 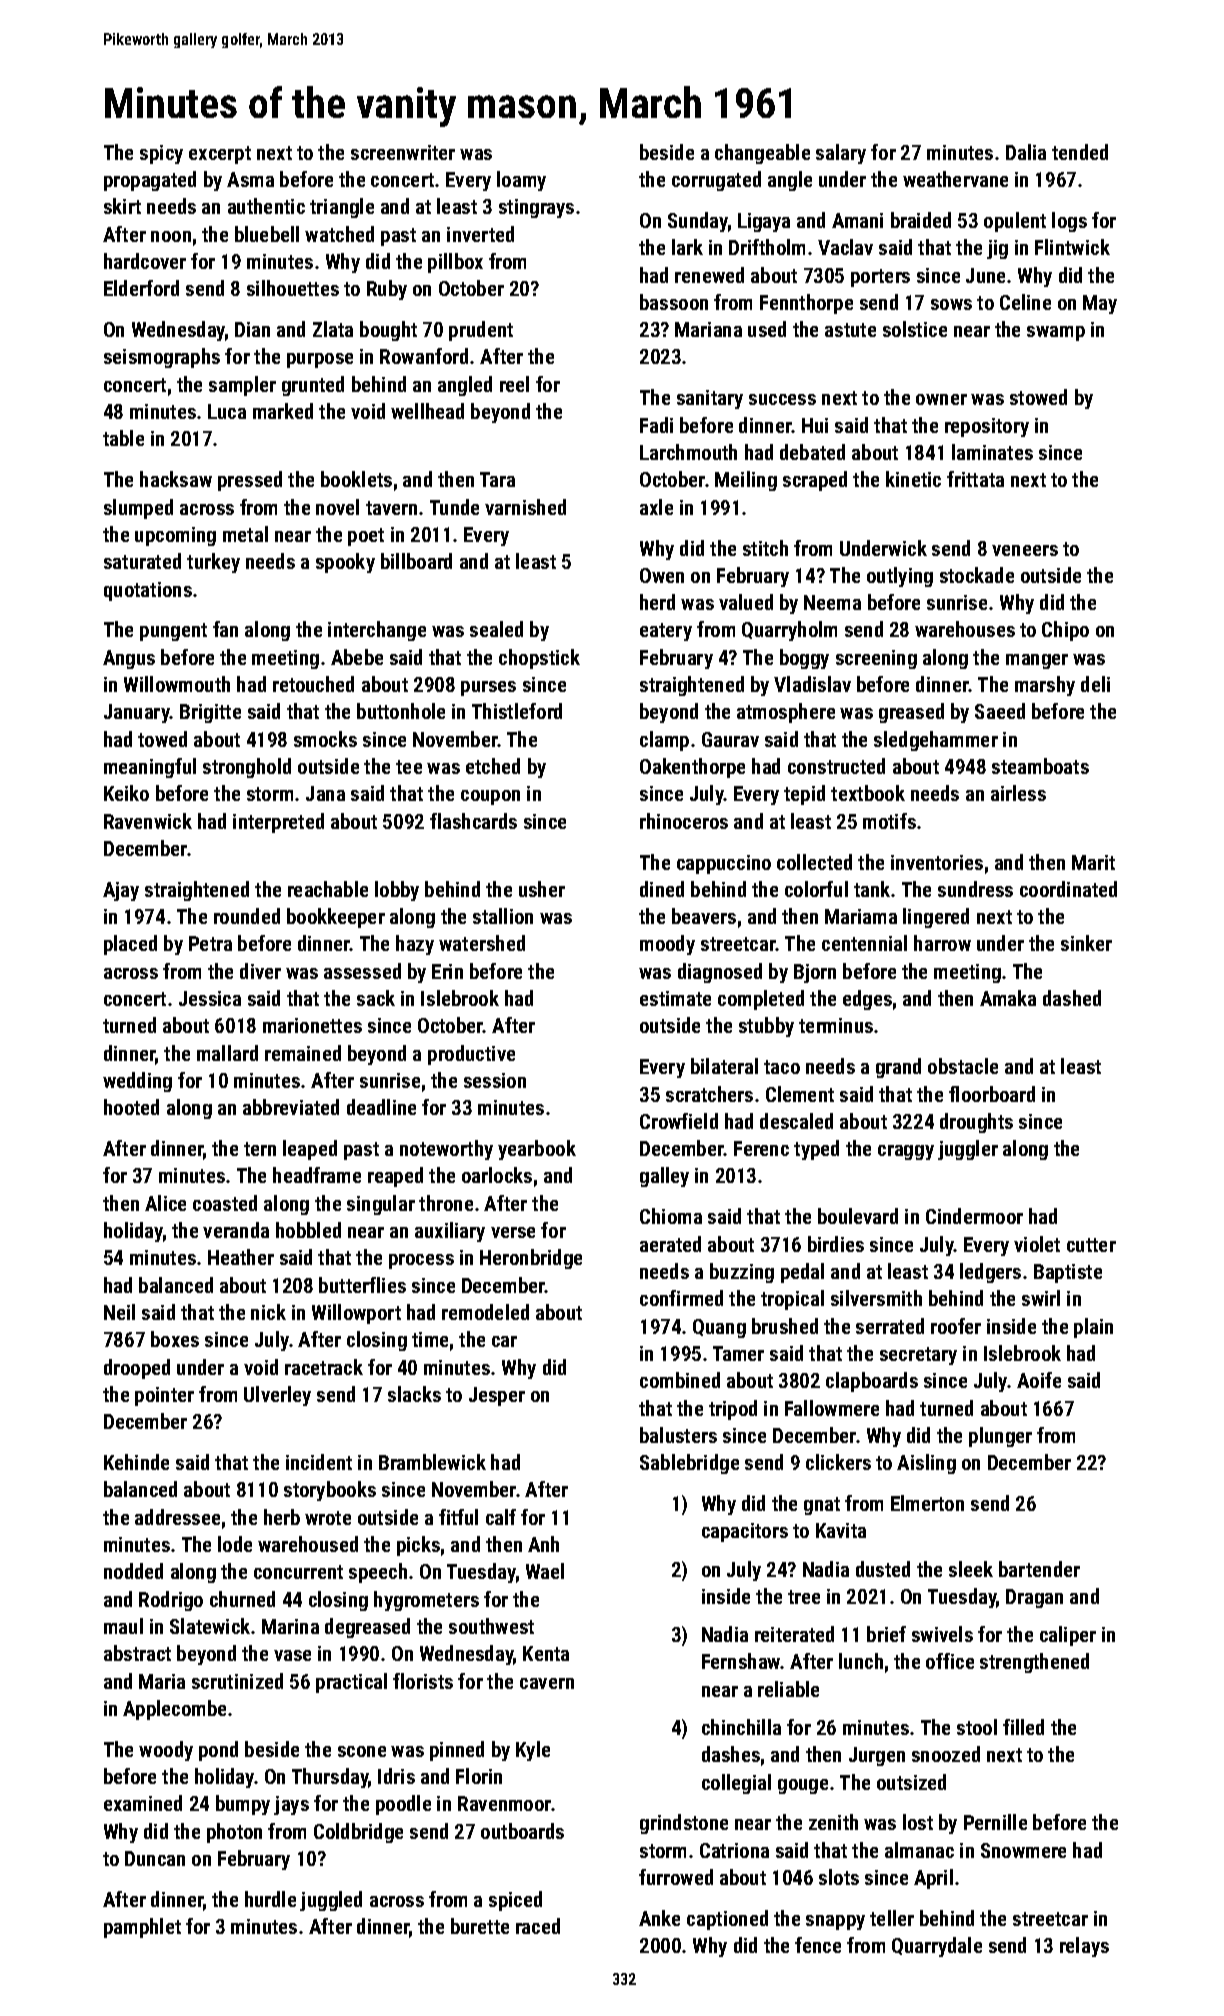 What do you see at coordinates (963, 1066) in the image?
I see `obstacle` at bounding box center [963, 1066].
